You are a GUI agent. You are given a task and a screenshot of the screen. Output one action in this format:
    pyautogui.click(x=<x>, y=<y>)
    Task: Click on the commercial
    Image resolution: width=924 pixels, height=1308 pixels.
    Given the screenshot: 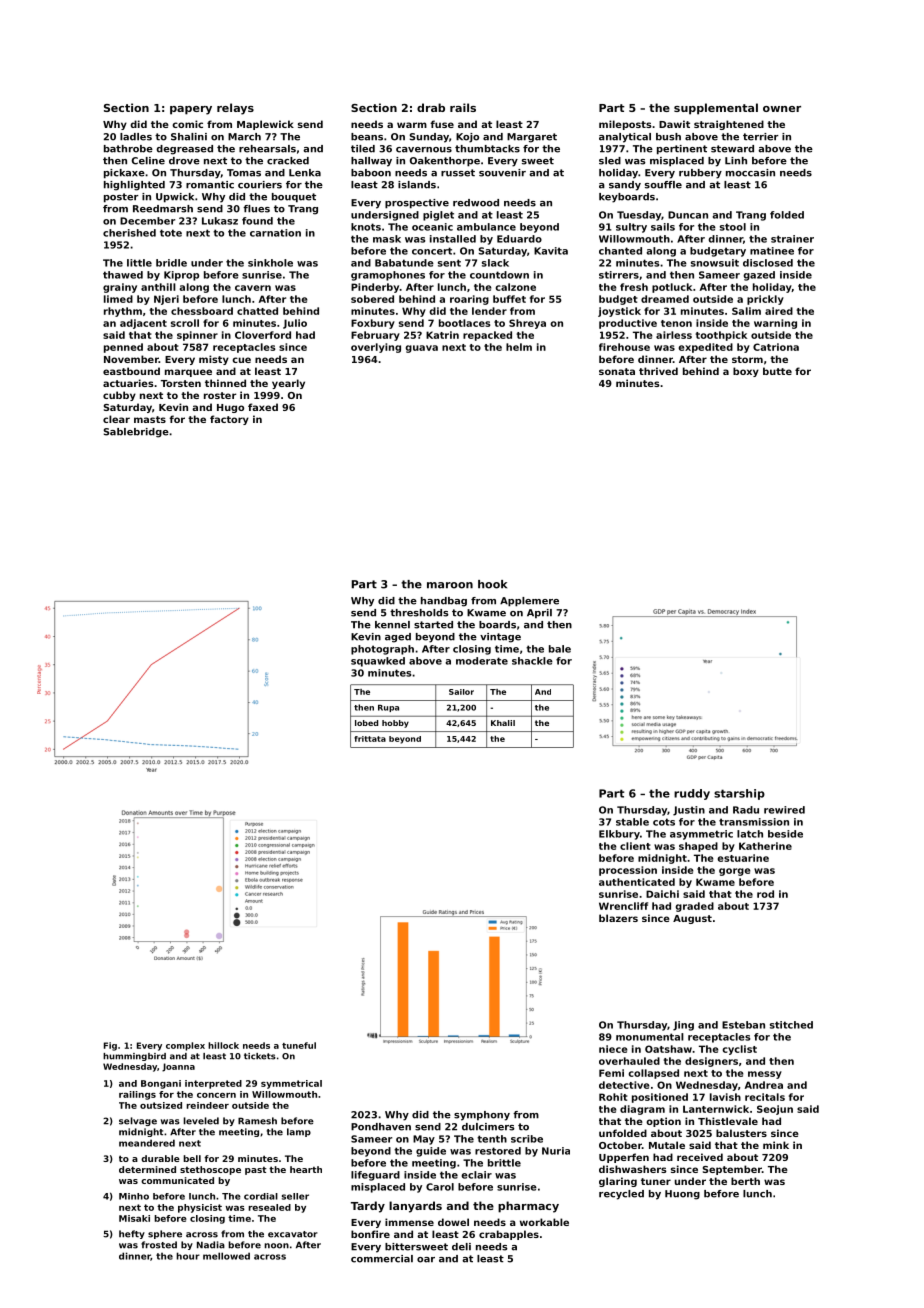 What is the action you would take?
    pyautogui.click(x=382, y=1259)
